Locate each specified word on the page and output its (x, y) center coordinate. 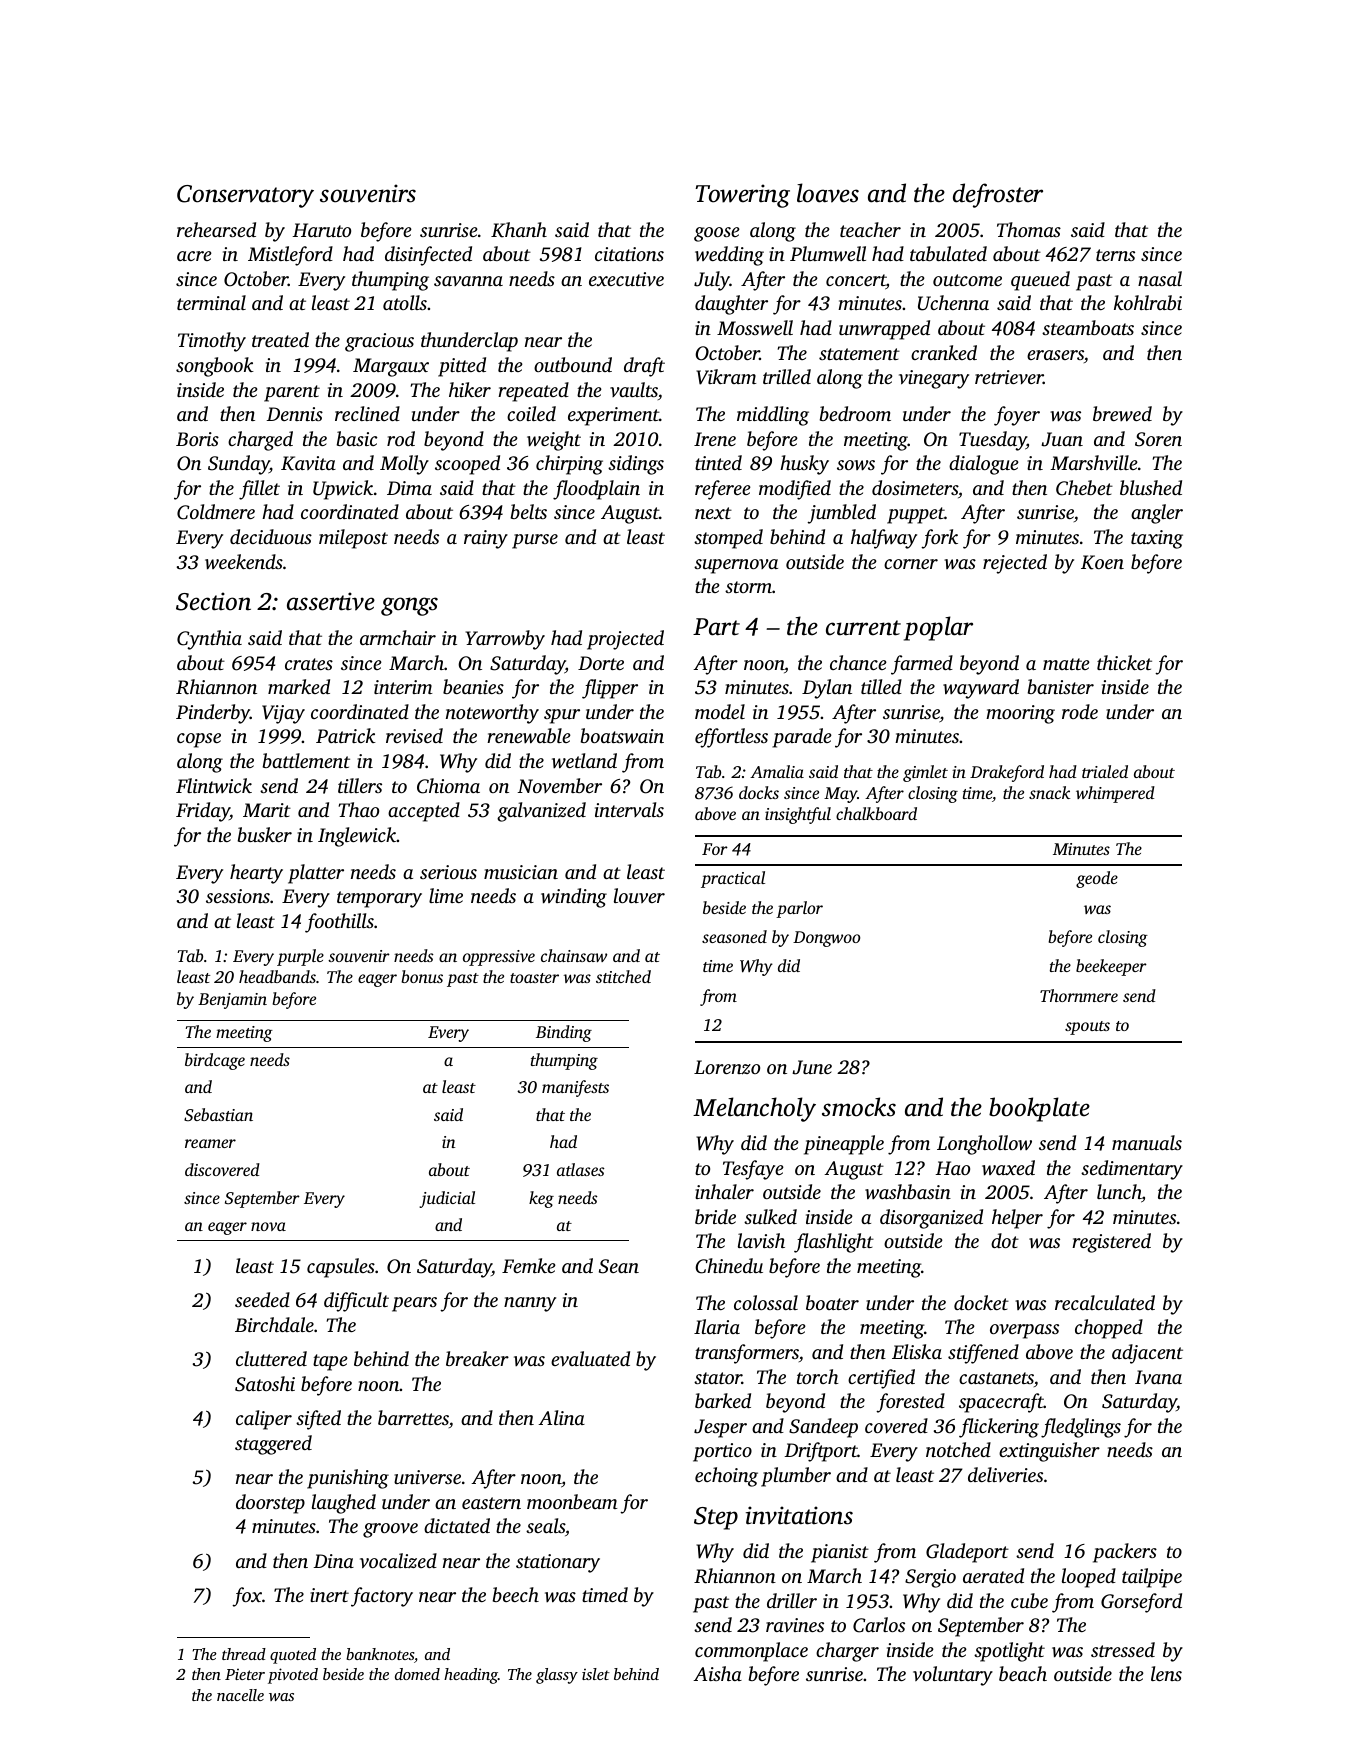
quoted (293, 1656)
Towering (742, 196)
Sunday (239, 465)
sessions (238, 896)
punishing (348, 1479)
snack (1049, 792)
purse (535, 541)
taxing (1157, 539)
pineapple (844, 1145)
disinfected (428, 256)
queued (1040, 281)
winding (574, 898)
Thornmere (1079, 995)
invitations (799, 1515)
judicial (447, 1199)
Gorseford (1141, 1603)
